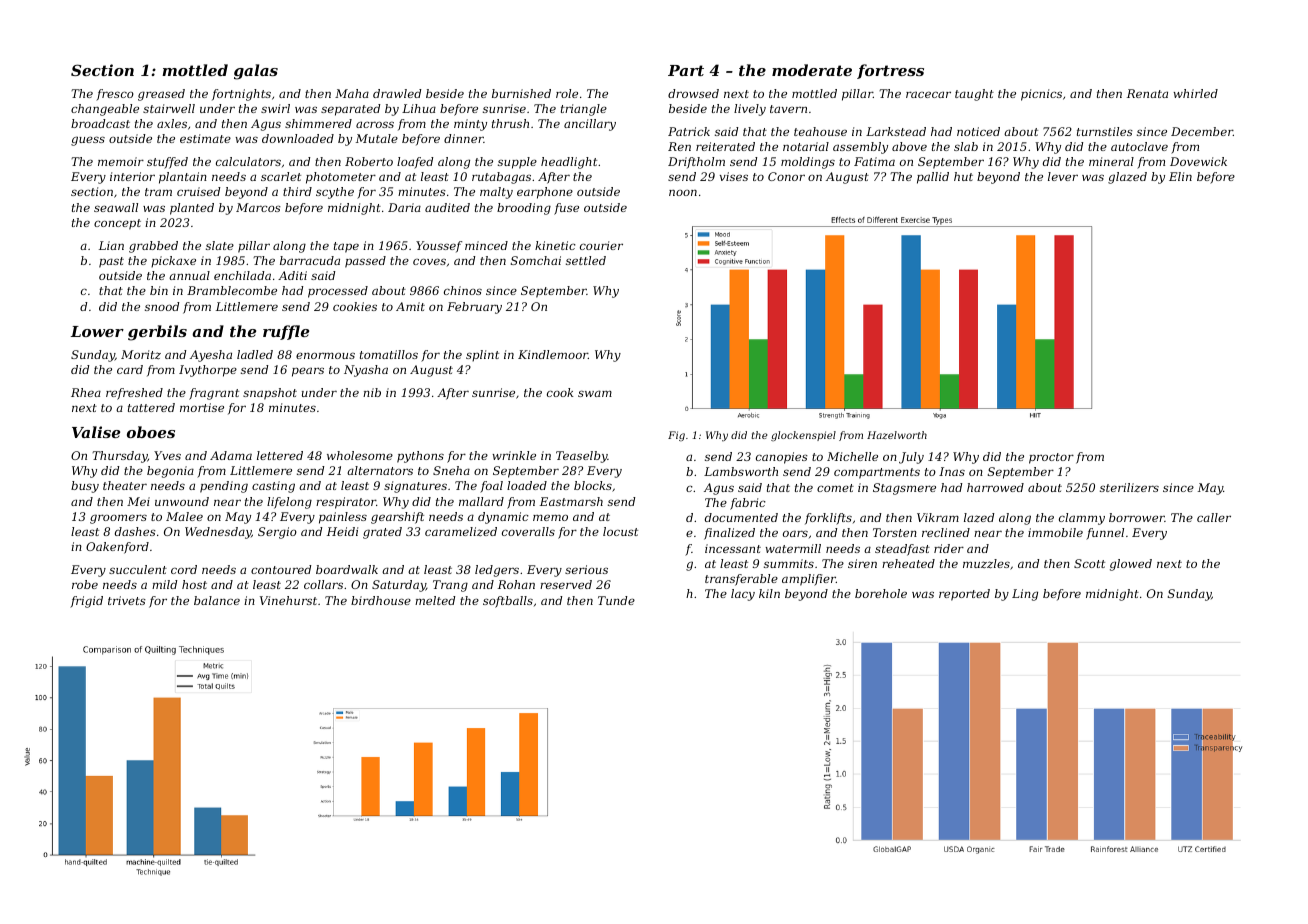  I want to click on busy, so click(85, 487).
